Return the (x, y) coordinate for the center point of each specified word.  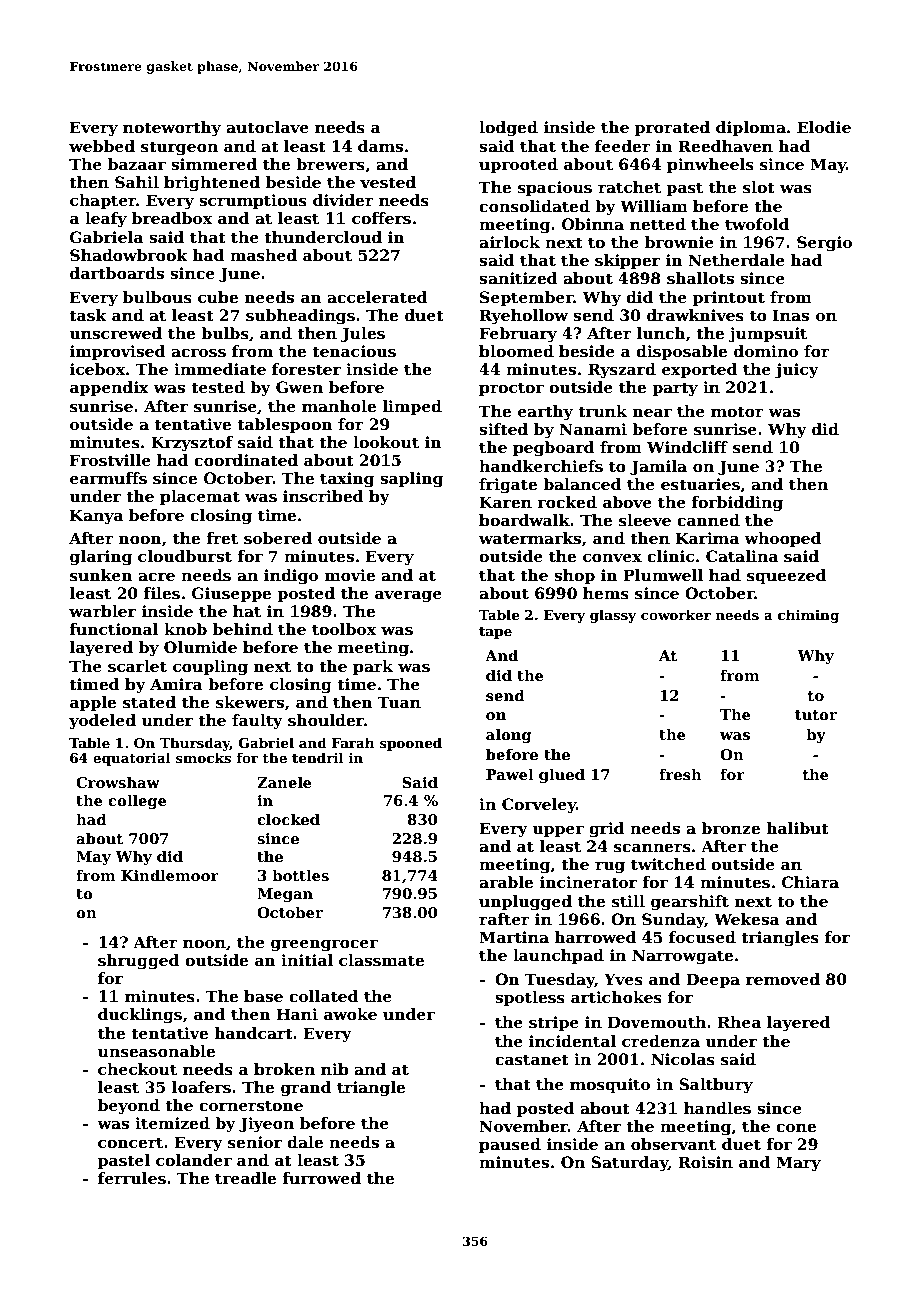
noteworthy (172, 129)
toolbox (344, 629)
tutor (816, 715)
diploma (751, 128)
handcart (254, 1033)
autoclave (267, 127)
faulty (257, 722)
